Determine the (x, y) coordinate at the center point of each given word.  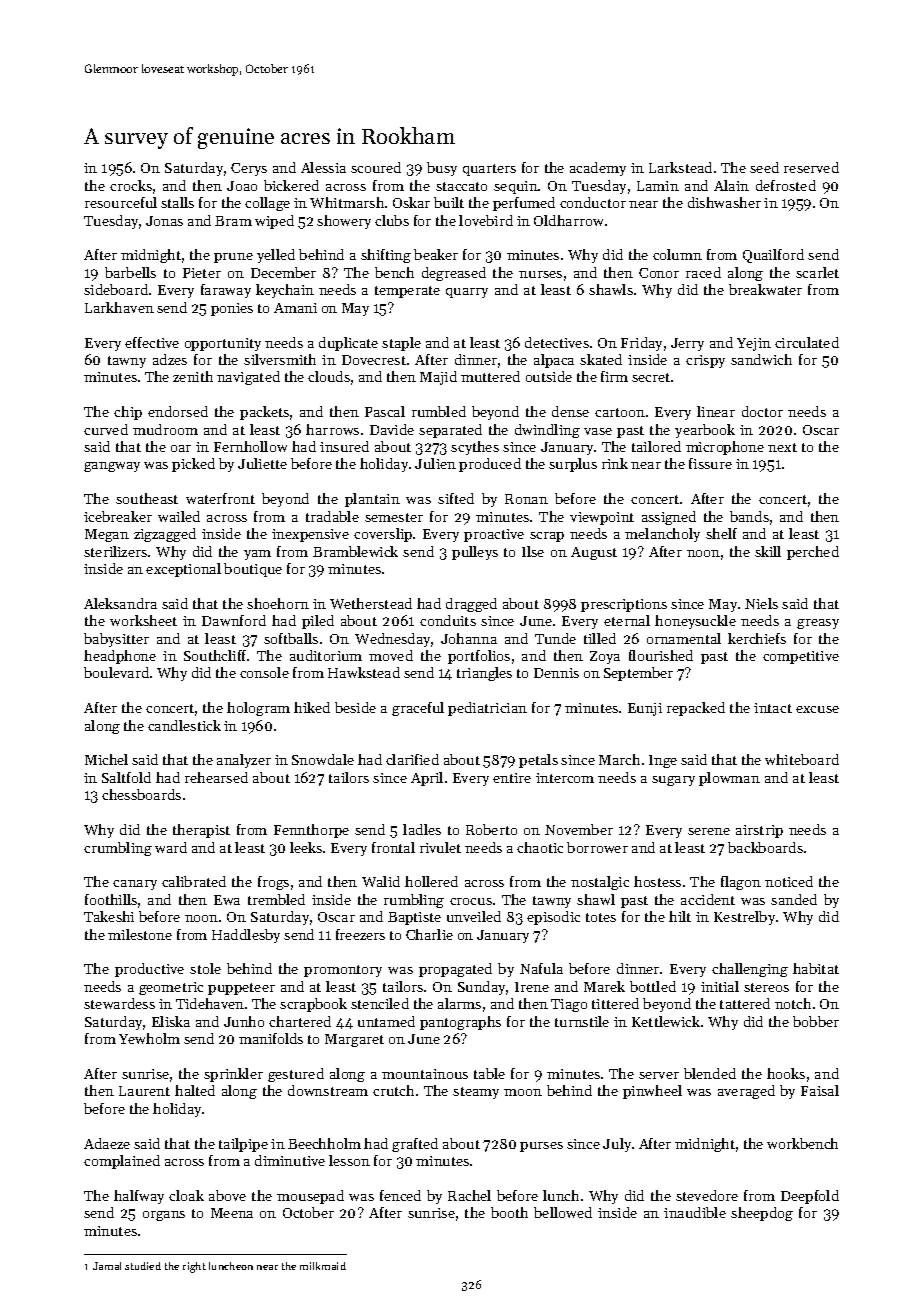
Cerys (249, 169)
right (194, 1267)
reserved (811, 167)
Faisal (820, 1090)
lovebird (486, 220)
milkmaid (323, 1266)
